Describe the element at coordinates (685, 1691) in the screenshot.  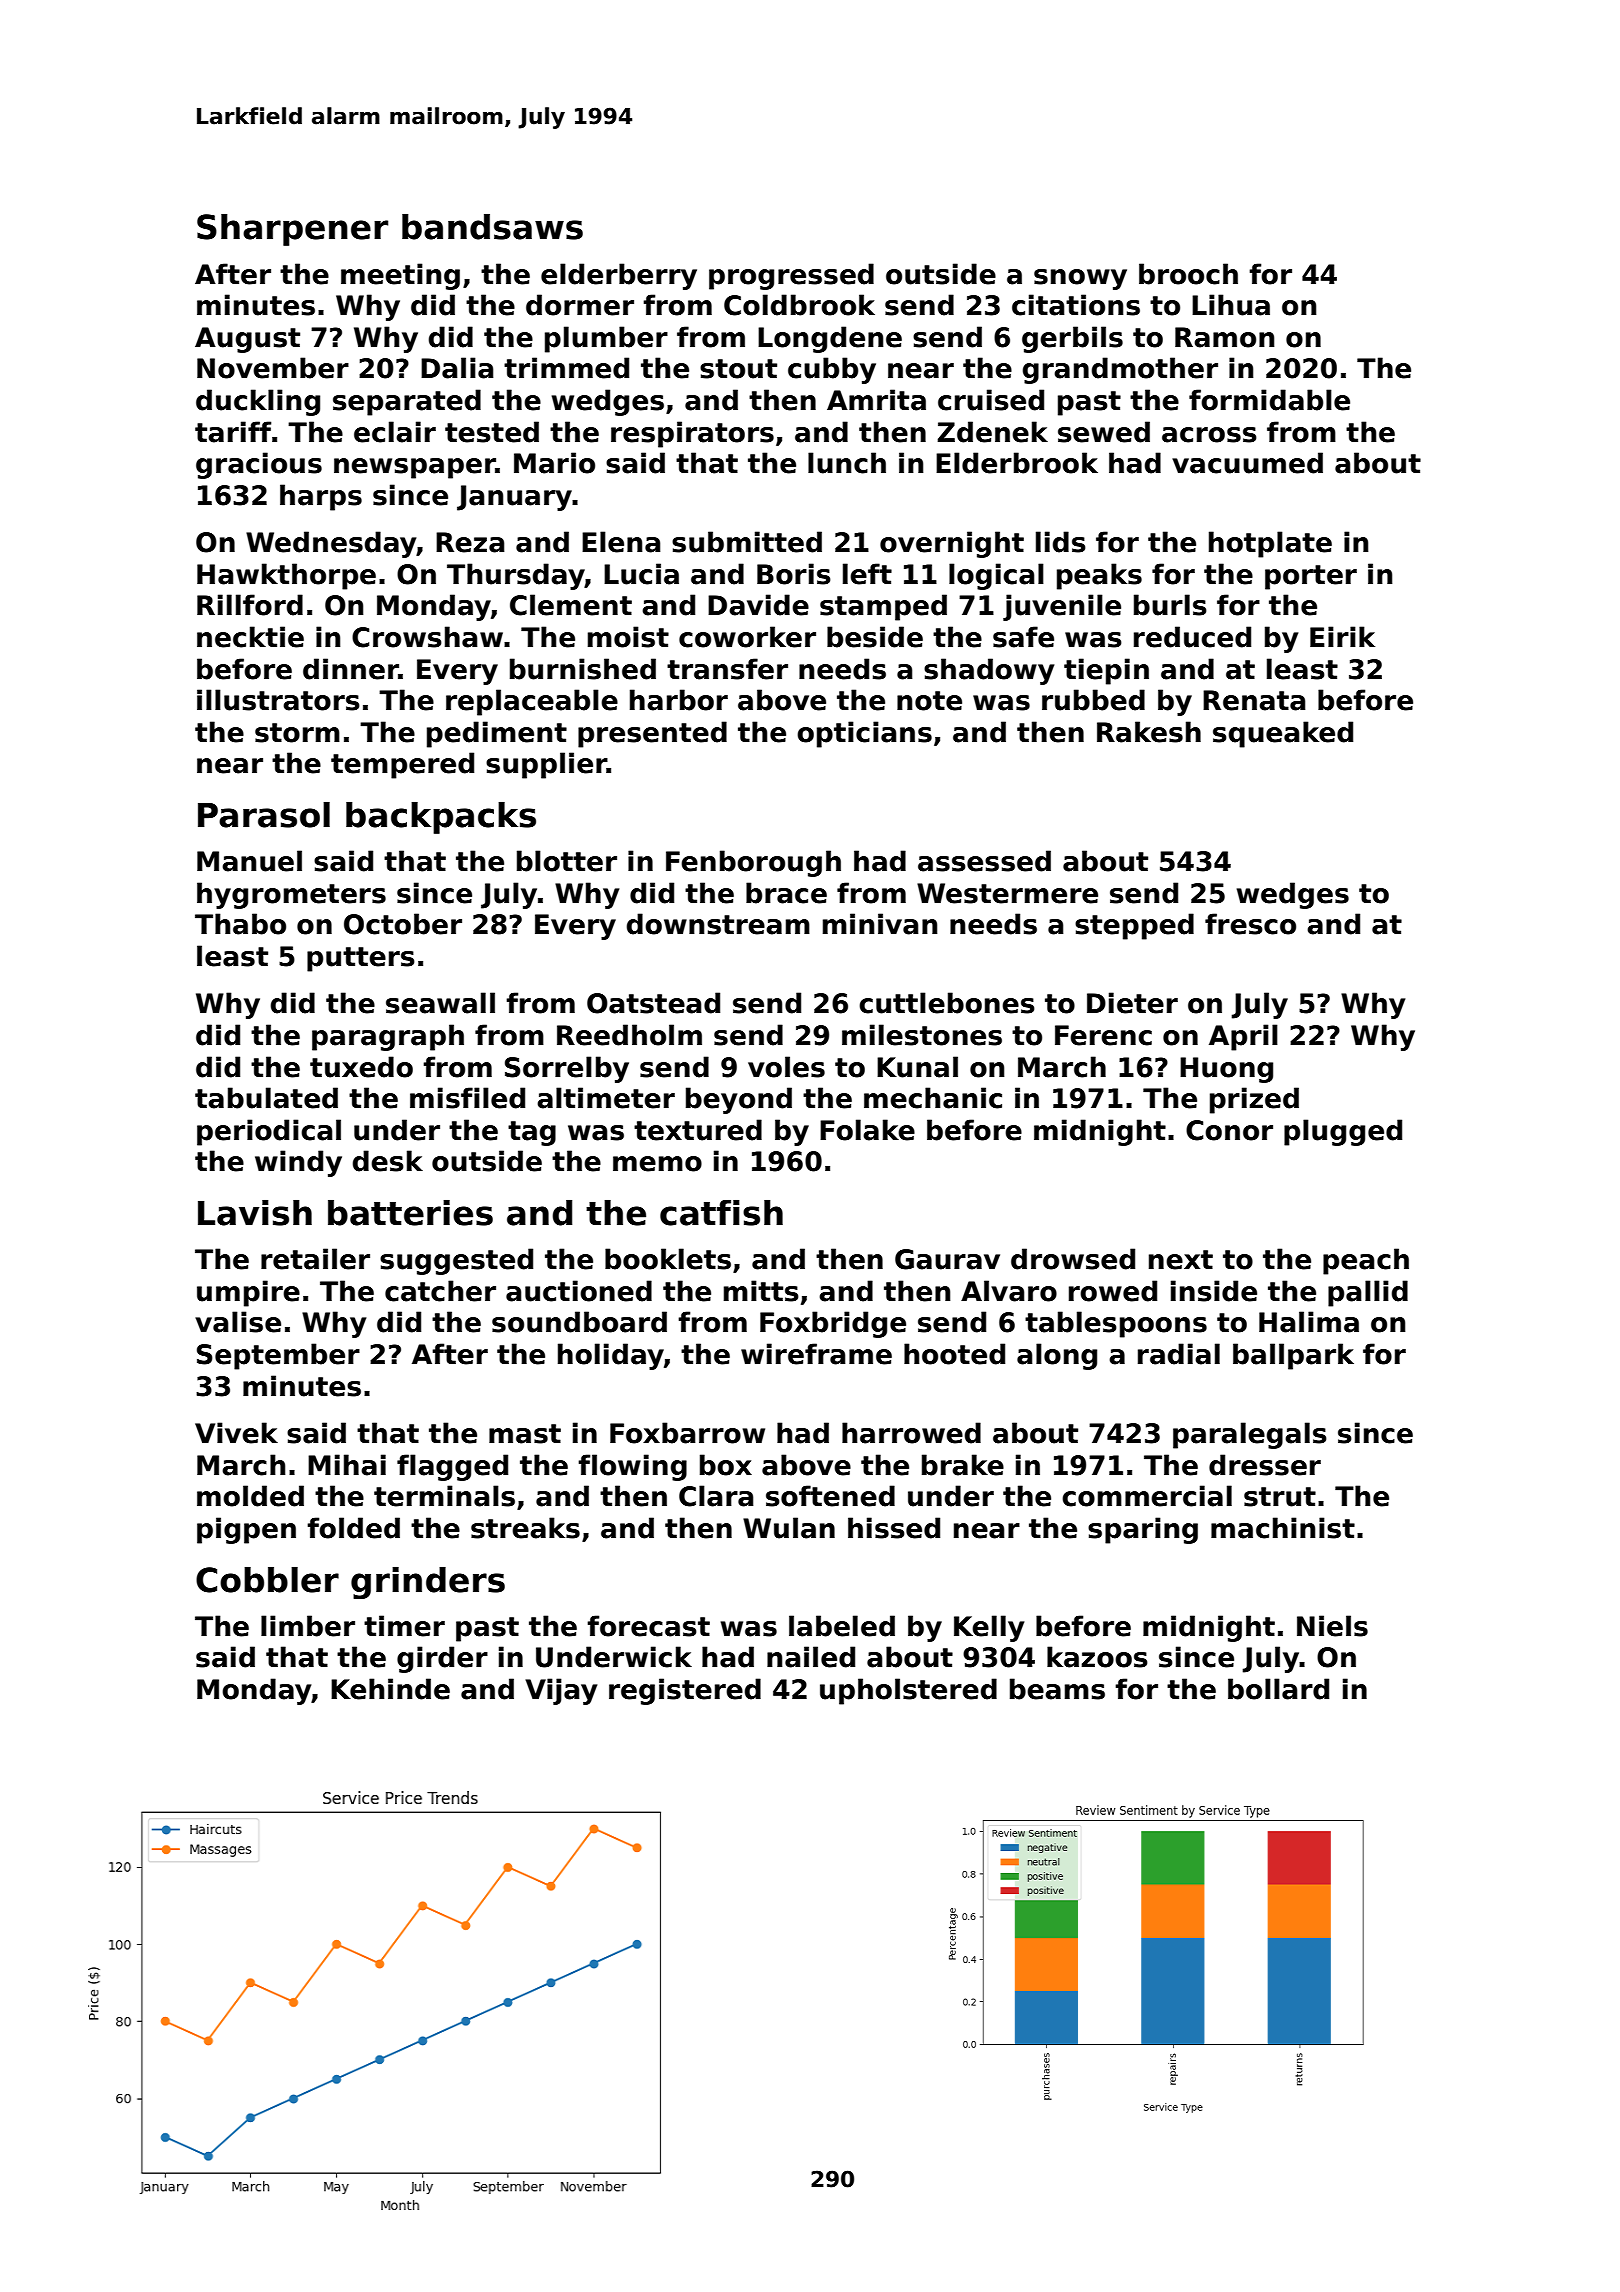
I see `registered` at that location.
